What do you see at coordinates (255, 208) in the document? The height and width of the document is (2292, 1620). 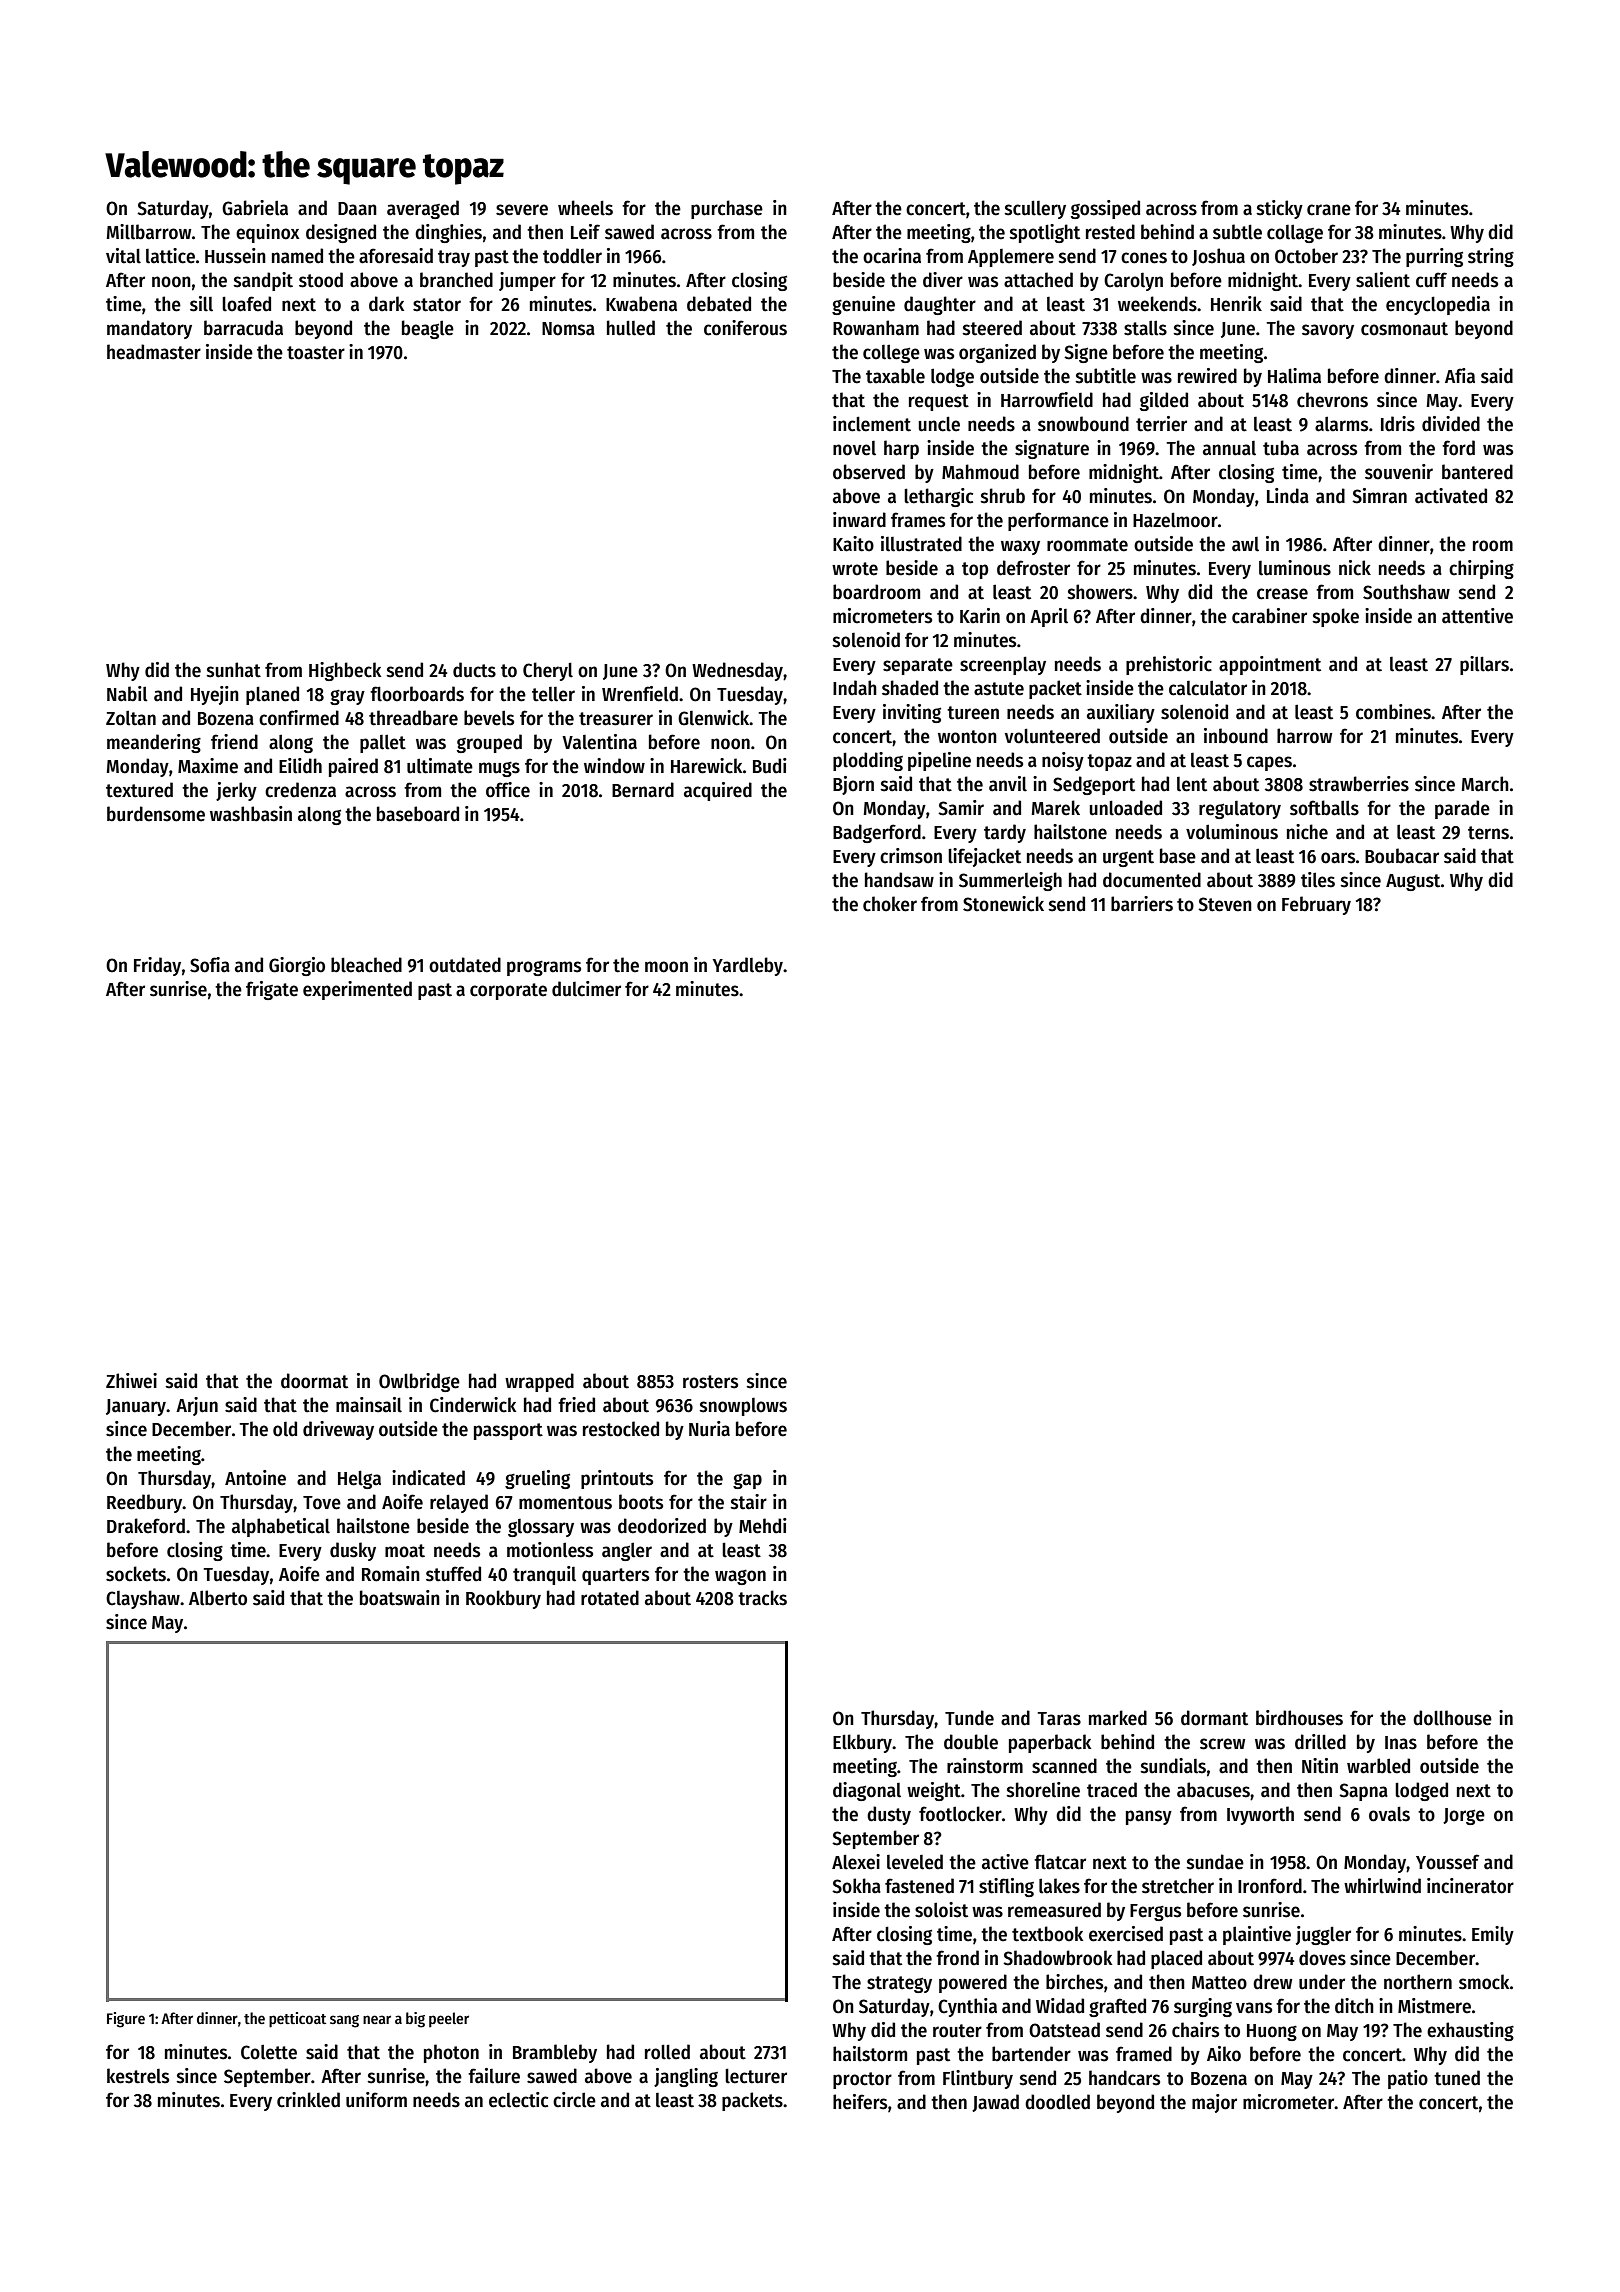 I see `Gabriela` at bounding box center [255, 208].
